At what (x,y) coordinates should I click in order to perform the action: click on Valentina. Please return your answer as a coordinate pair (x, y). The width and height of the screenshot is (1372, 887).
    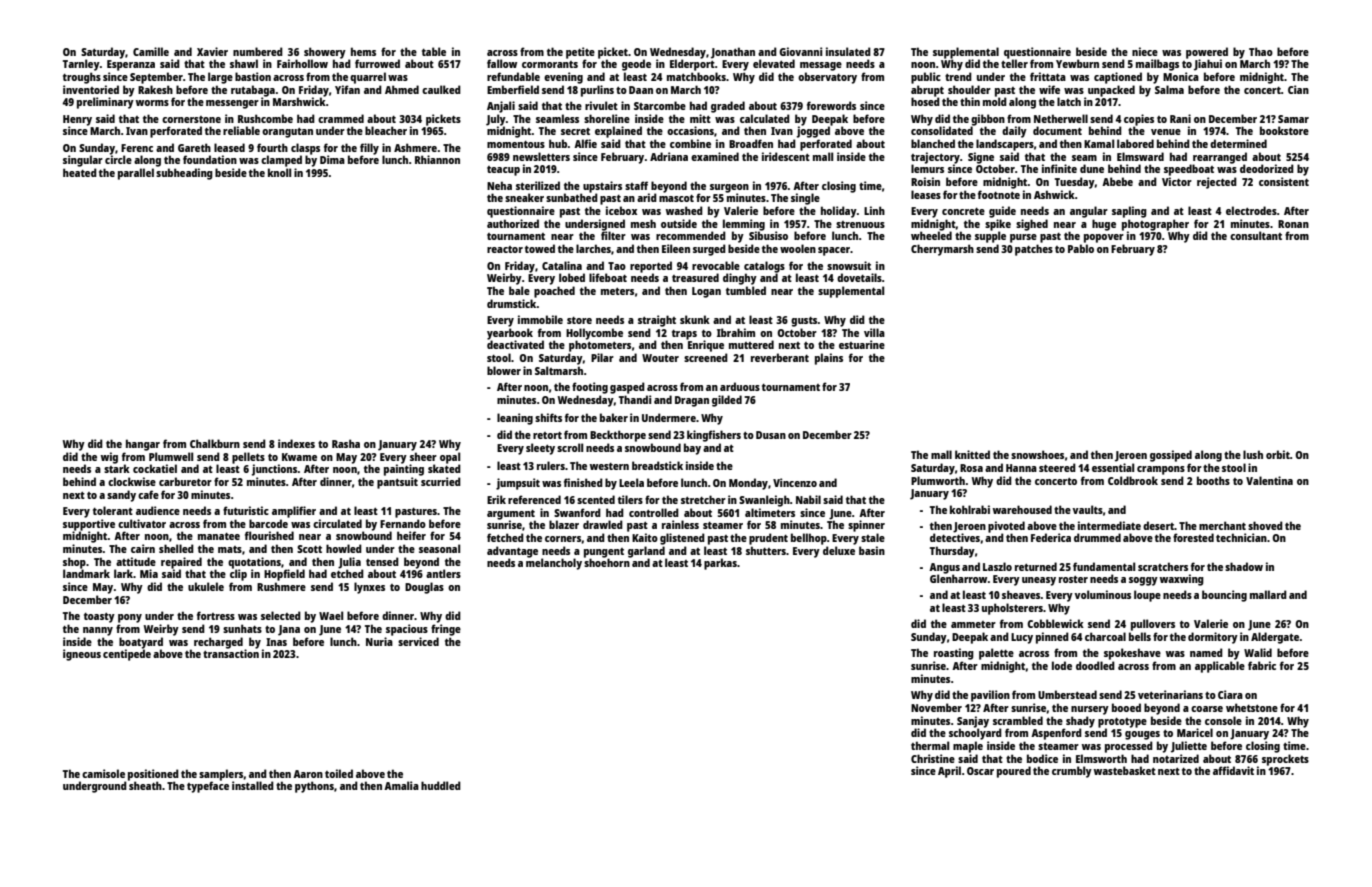
    Looking at the image, I should click on (1269, 480).
